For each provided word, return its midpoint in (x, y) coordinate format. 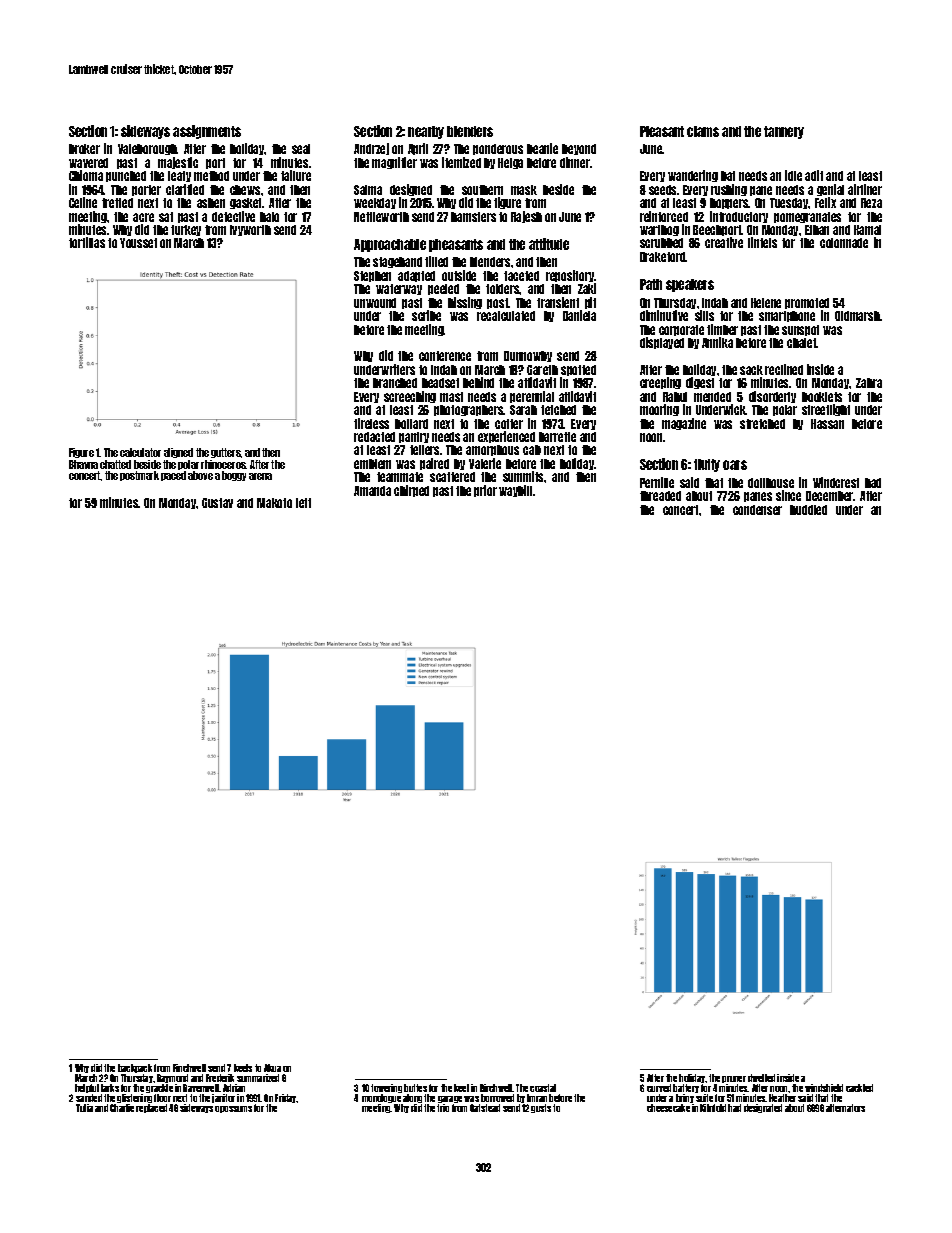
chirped (411, 491)
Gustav (217, 503)
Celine (83, 202)
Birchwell (496, 1088)
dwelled (761, 1078)
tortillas (87, 242)
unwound (375, 303)
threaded (660, 496)
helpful (87, 1089)
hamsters (473, 217)
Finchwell (189, 1068)
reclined (784, 369)
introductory (739, 217)
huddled (808, 510)
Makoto (274, 503)
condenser (757, 510)
